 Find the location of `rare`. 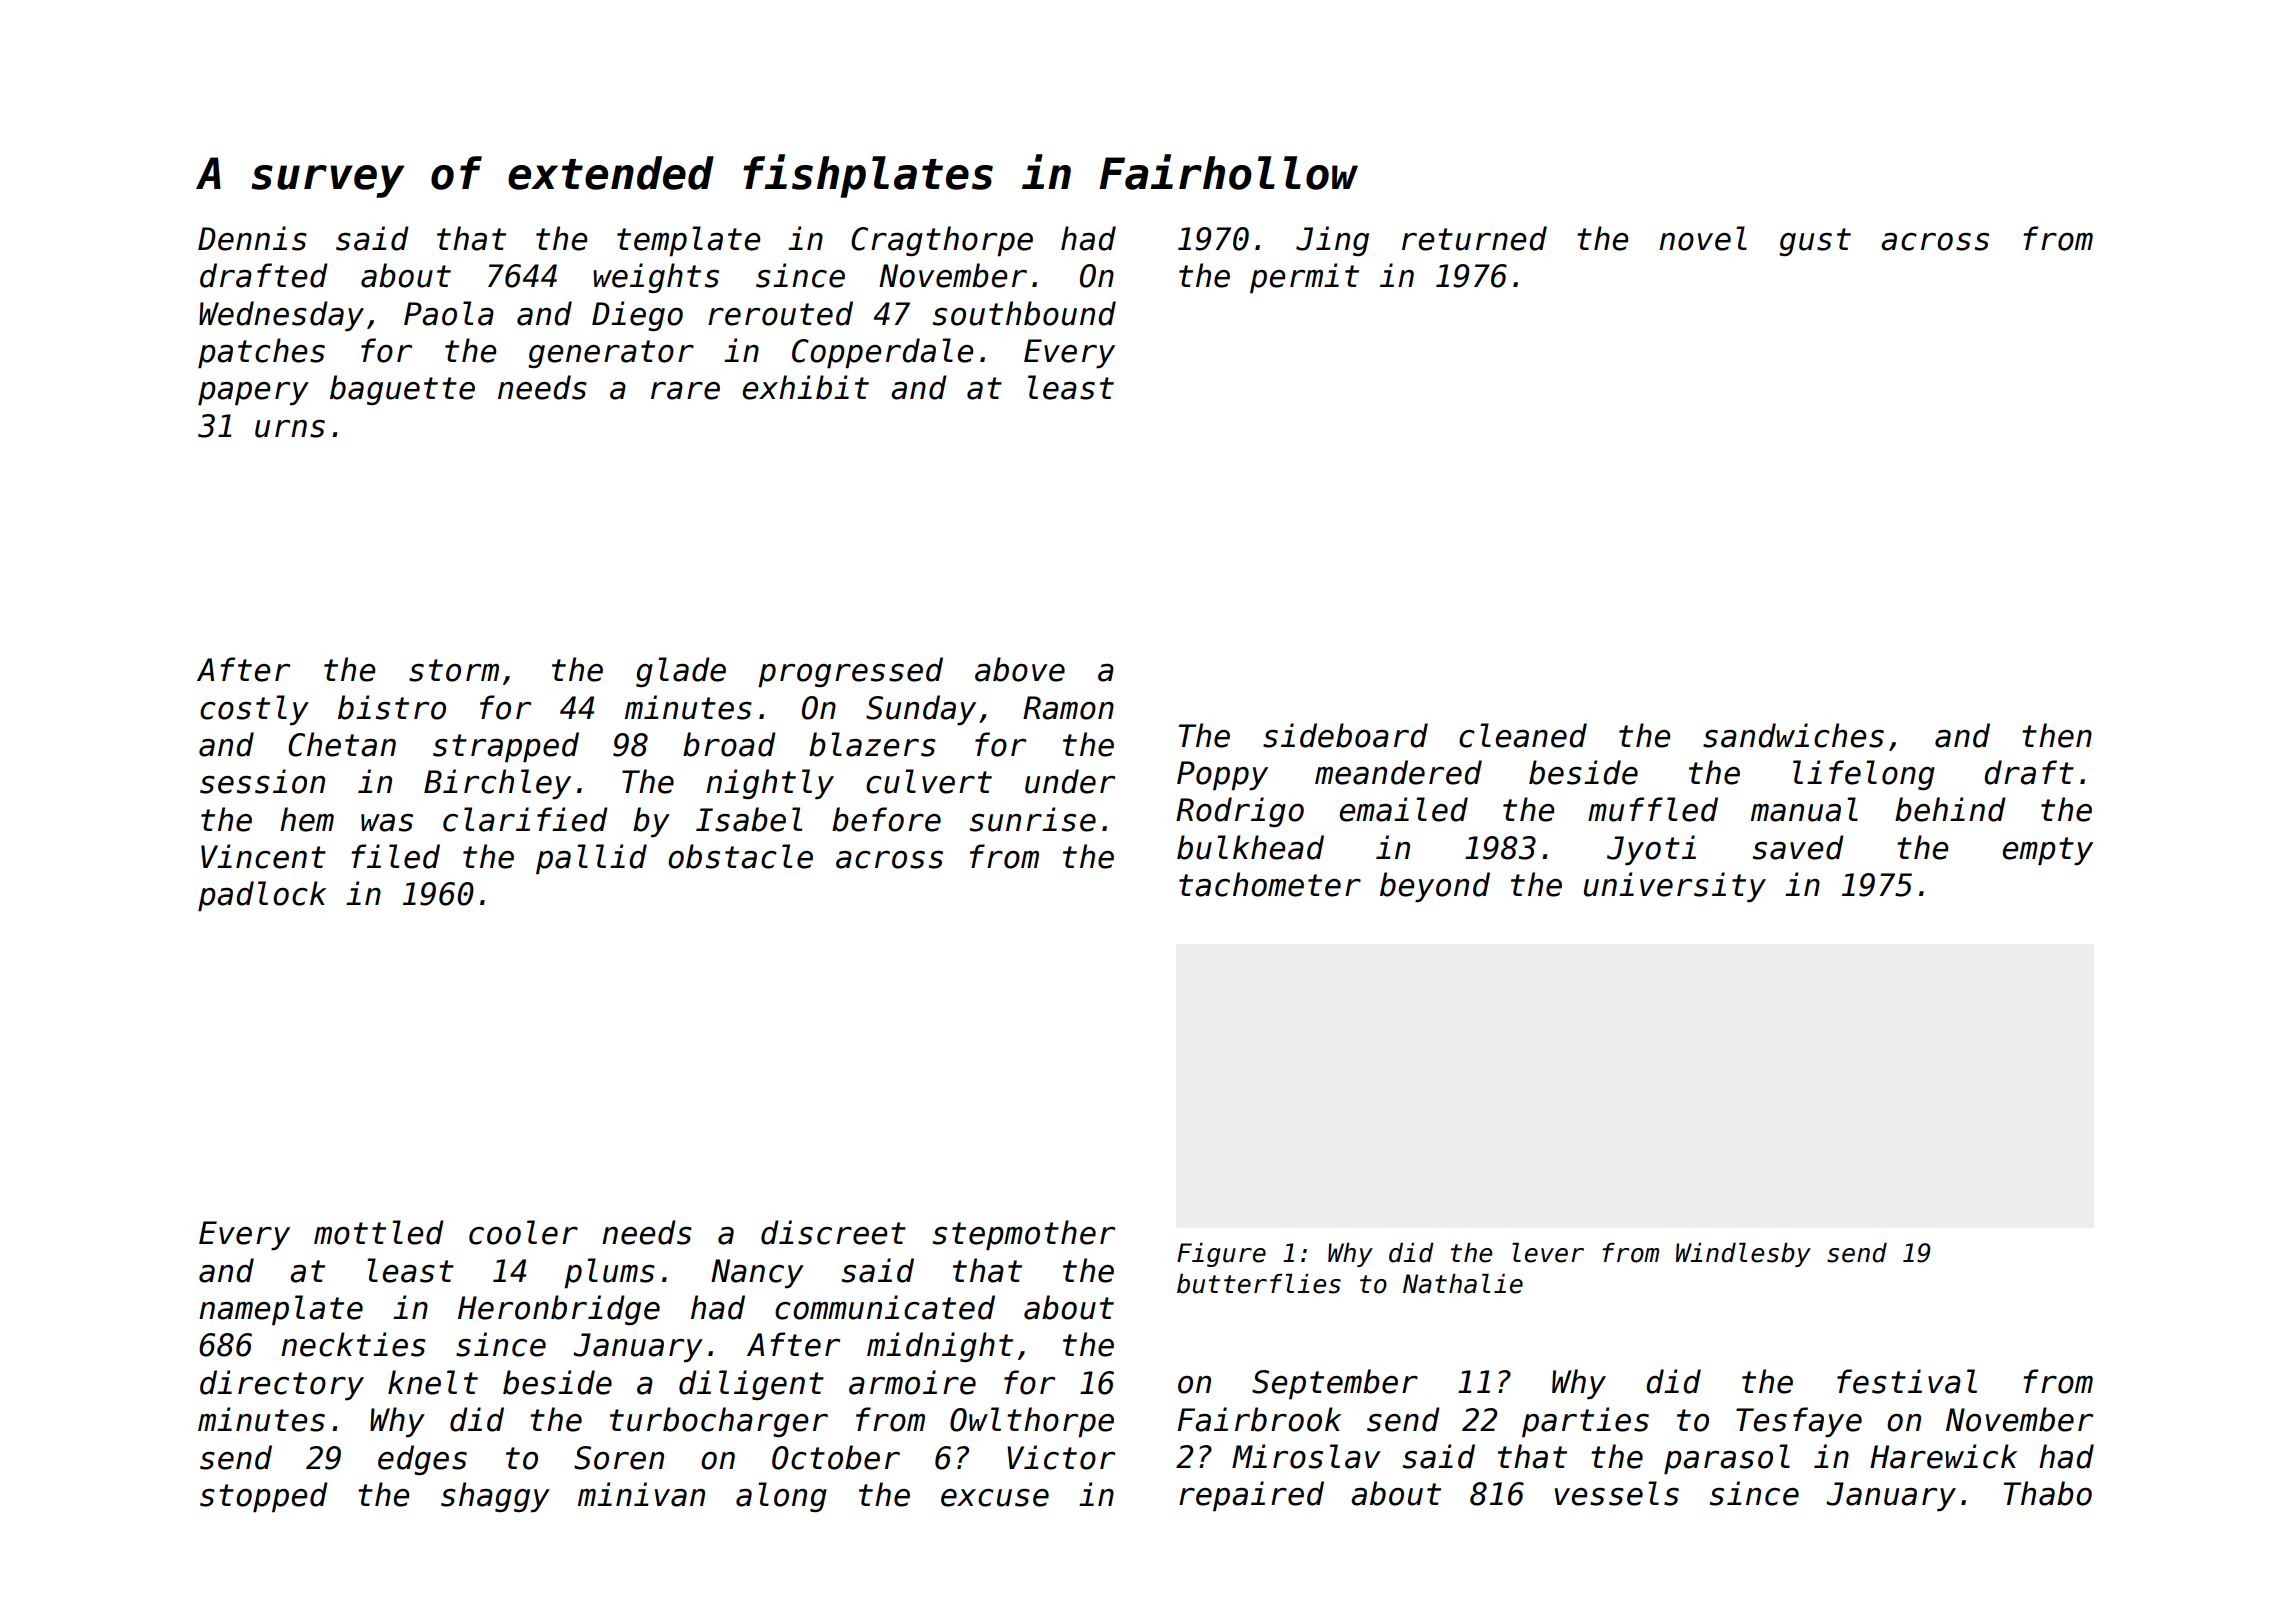

rare is located at coordinates (685, 391).
